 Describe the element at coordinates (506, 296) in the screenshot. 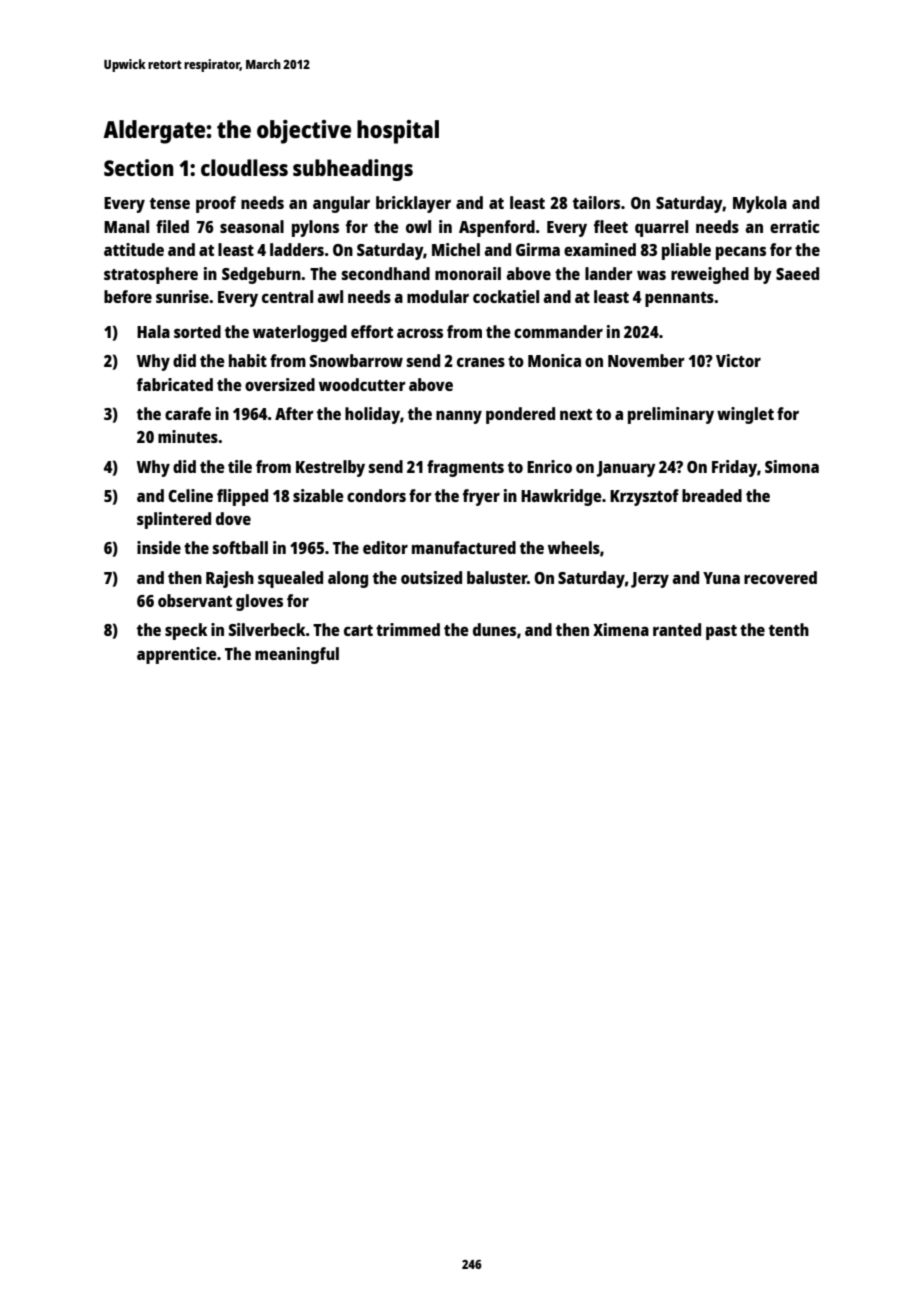

I see `cockatiel` at that location.
